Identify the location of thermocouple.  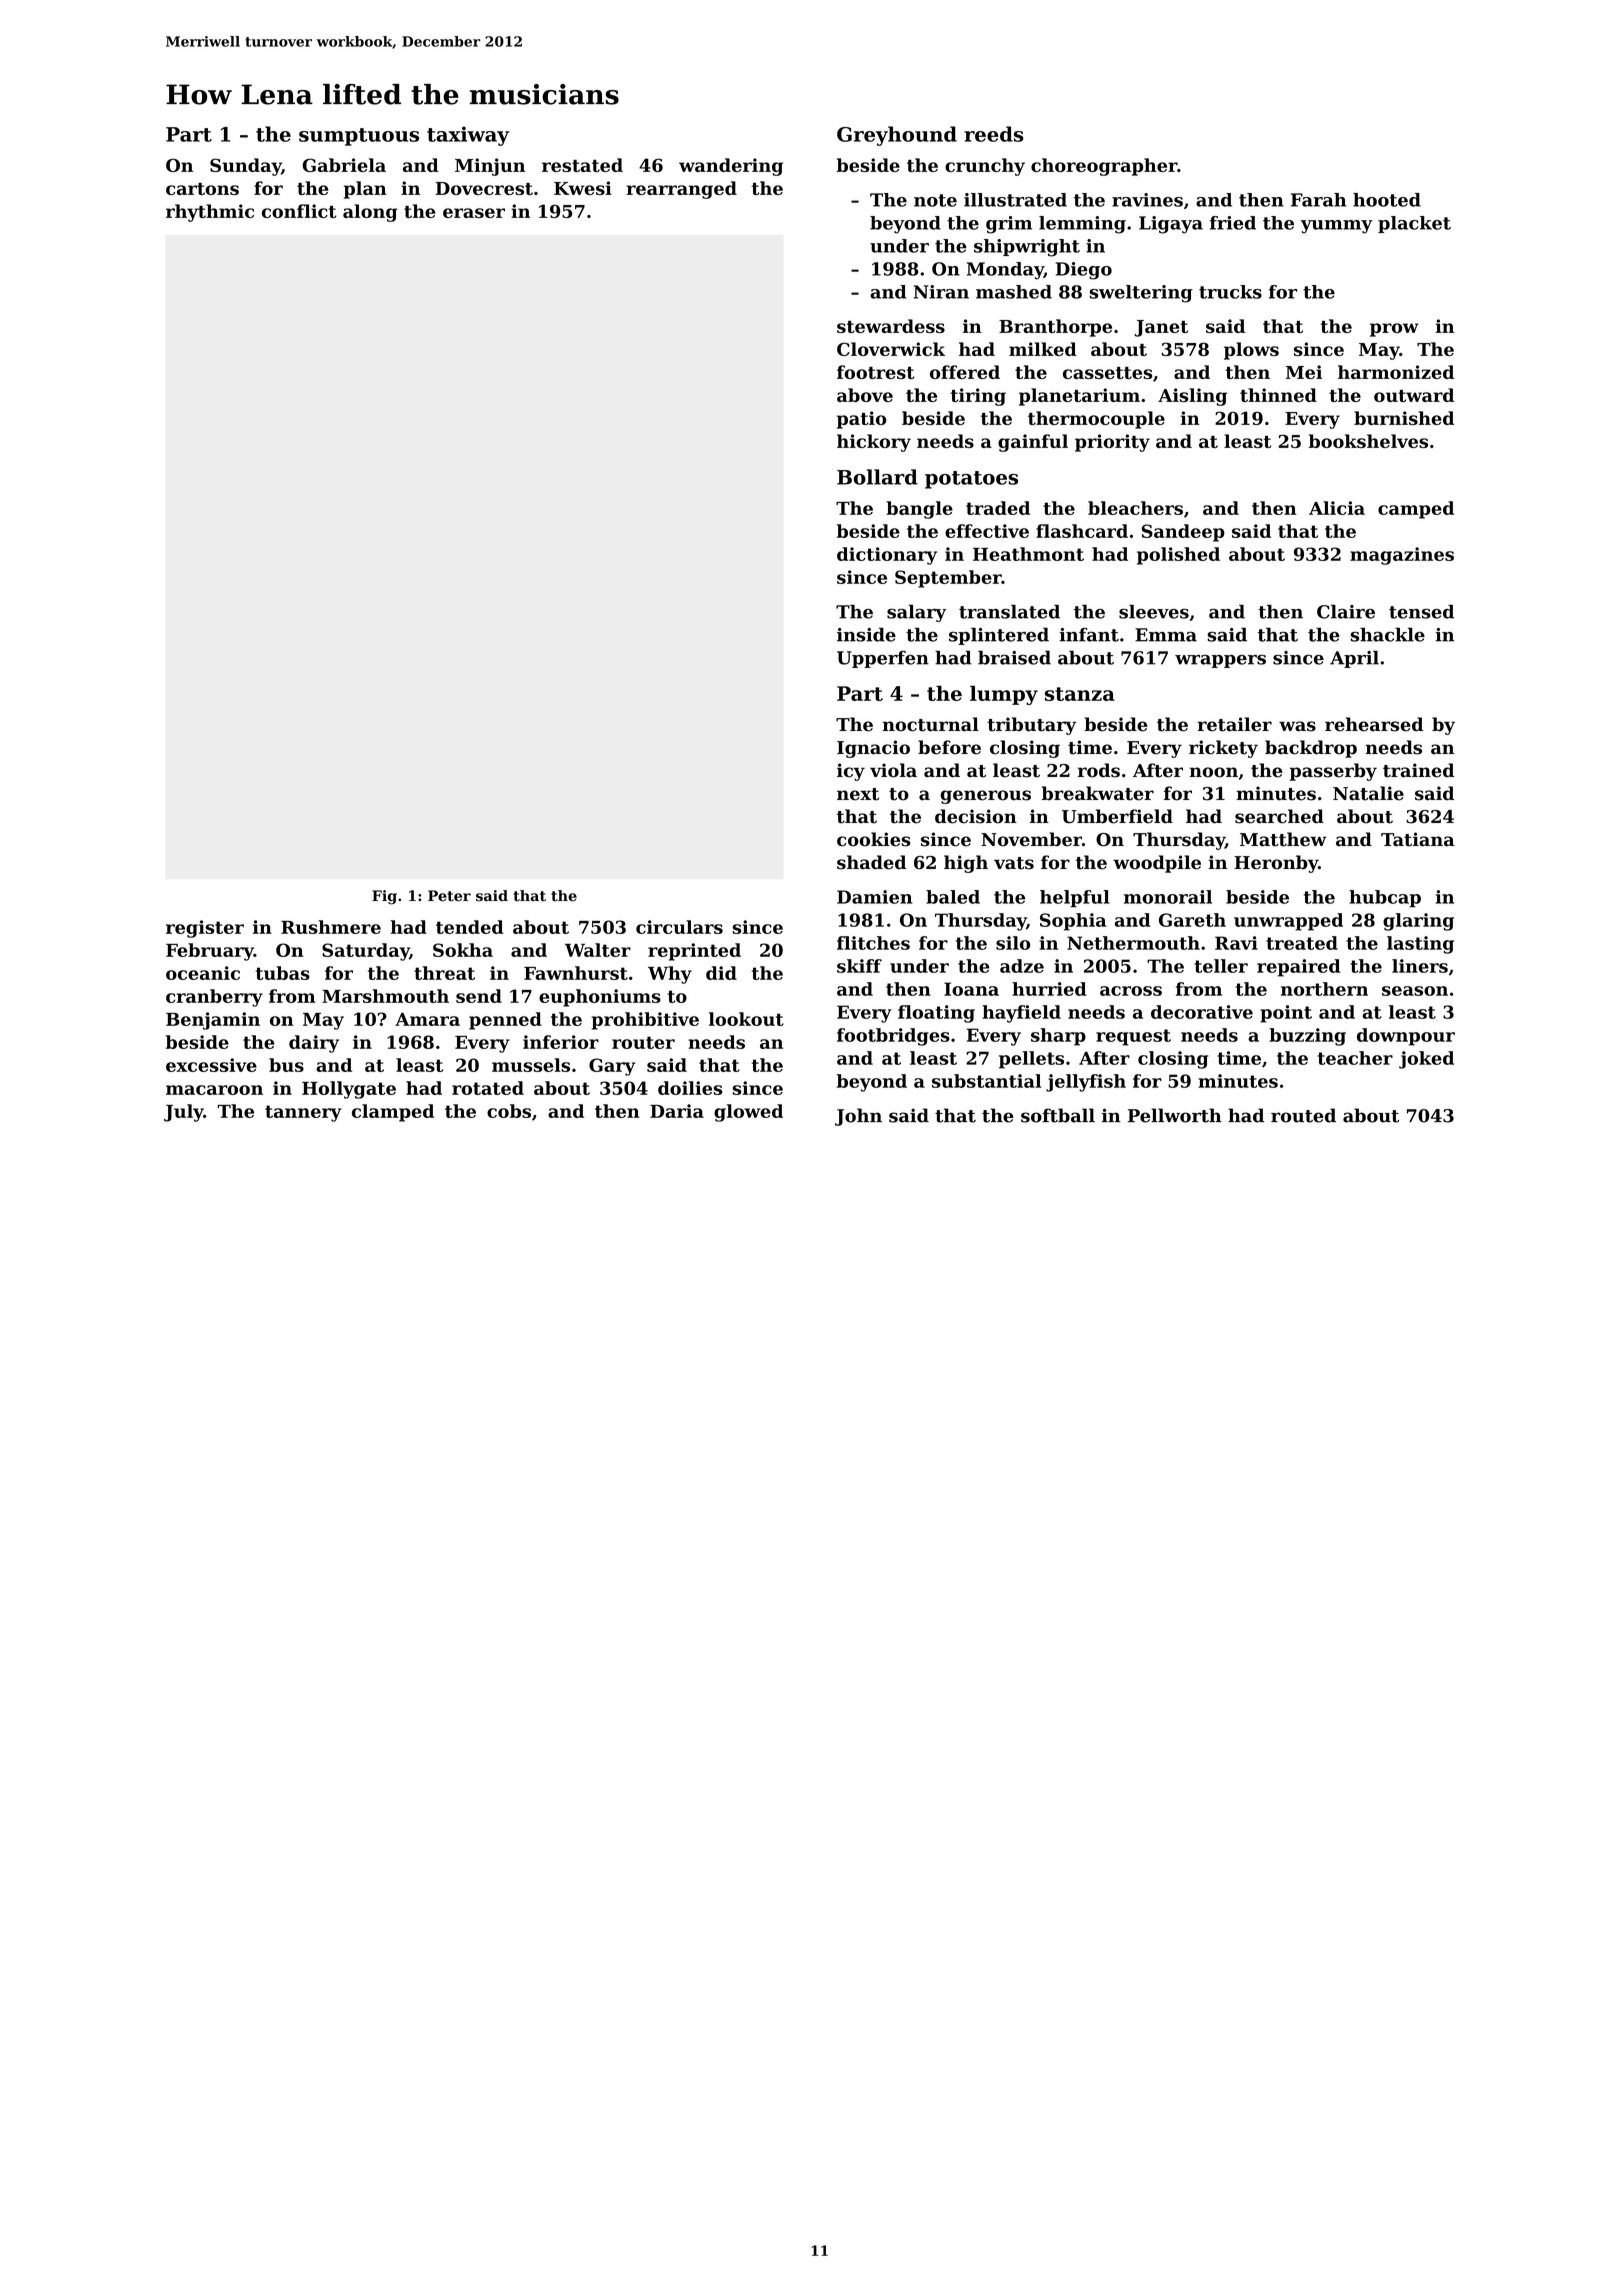
(1096, 420).
